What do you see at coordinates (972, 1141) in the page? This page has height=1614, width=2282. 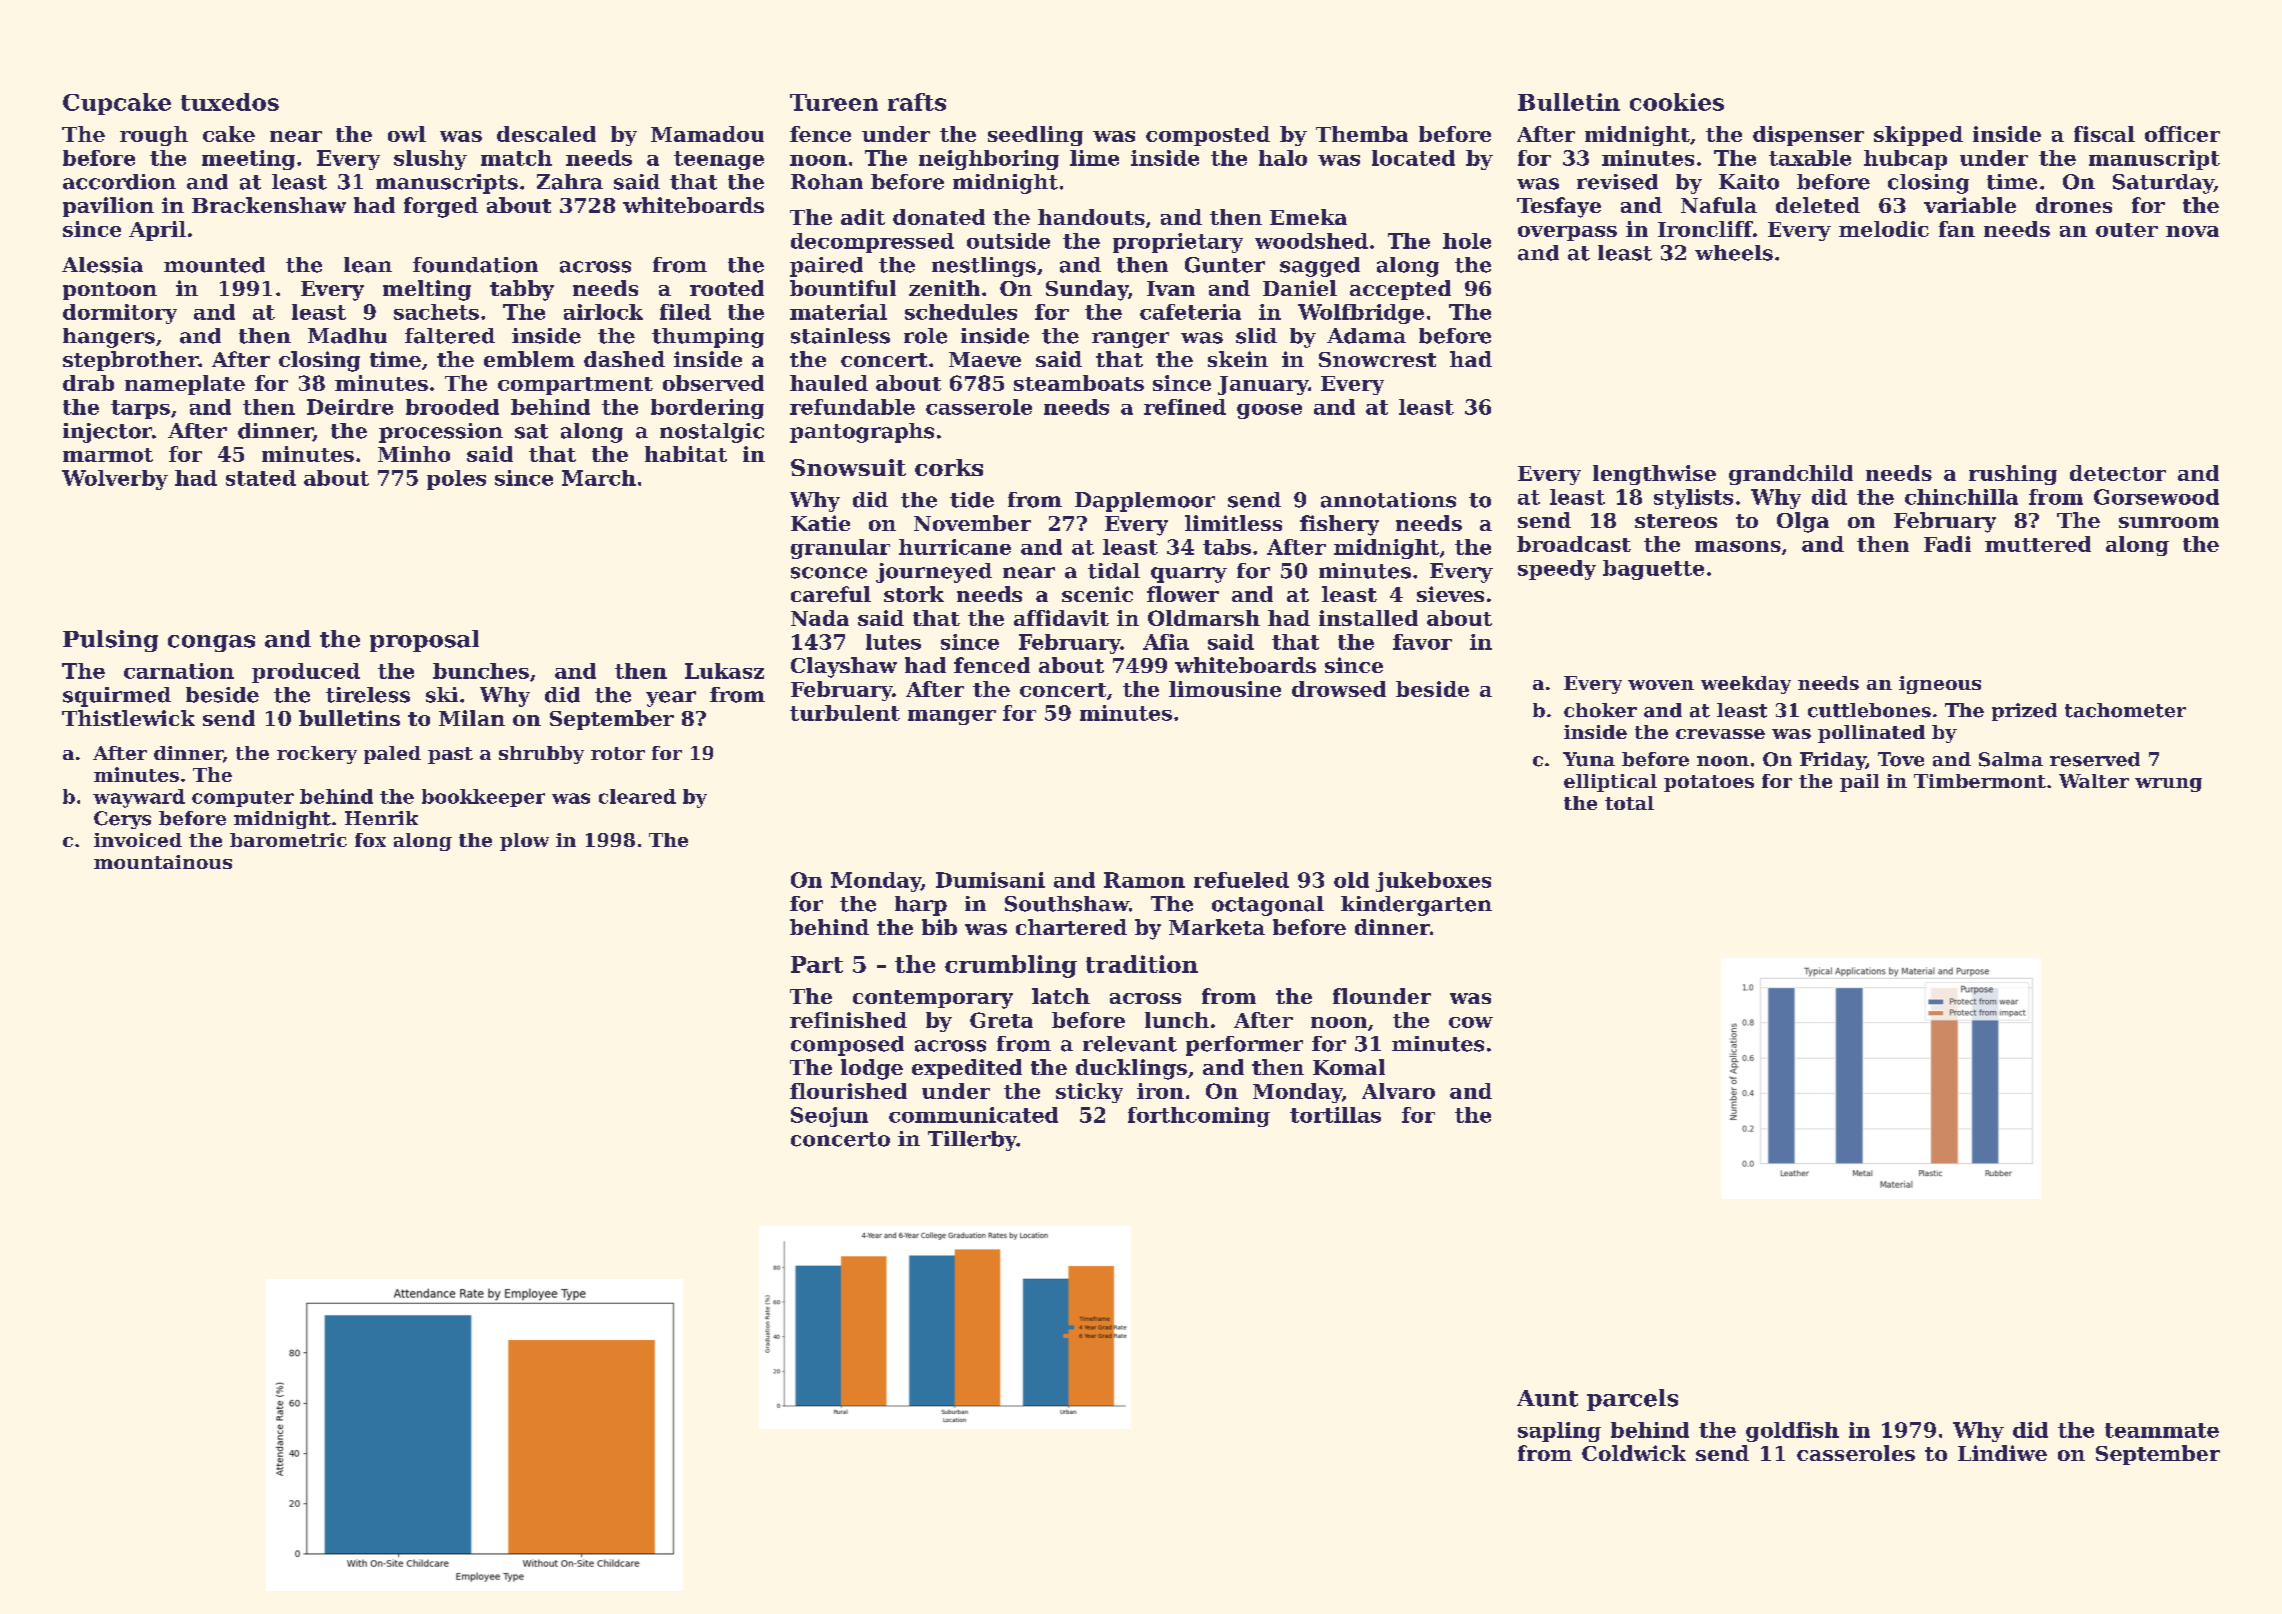 I see `Tillerby` at bounding box center [972, 1141].
